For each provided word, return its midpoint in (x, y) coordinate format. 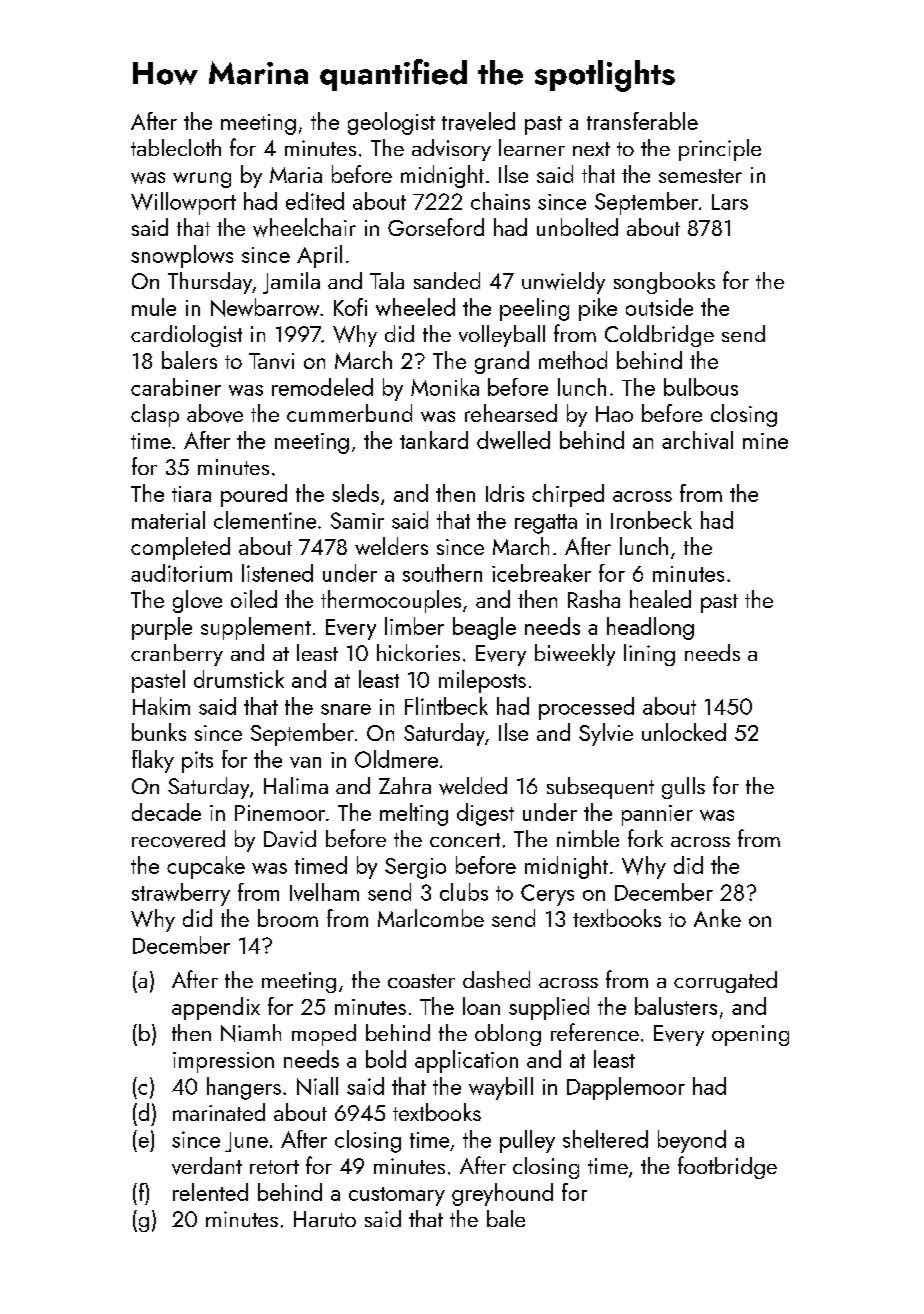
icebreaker (541, 573)
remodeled (322, 387)
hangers (244, 1088)
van (305, 762)
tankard (434, 440)
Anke (717, 918)
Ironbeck (651, 520)
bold (386, 1059)
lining (649, 655)
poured (254, 495)
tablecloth (176, 147)
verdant (207, 1166)
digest (485, 814)
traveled (478, 121)
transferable (642, 121)
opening (750, 1035)
